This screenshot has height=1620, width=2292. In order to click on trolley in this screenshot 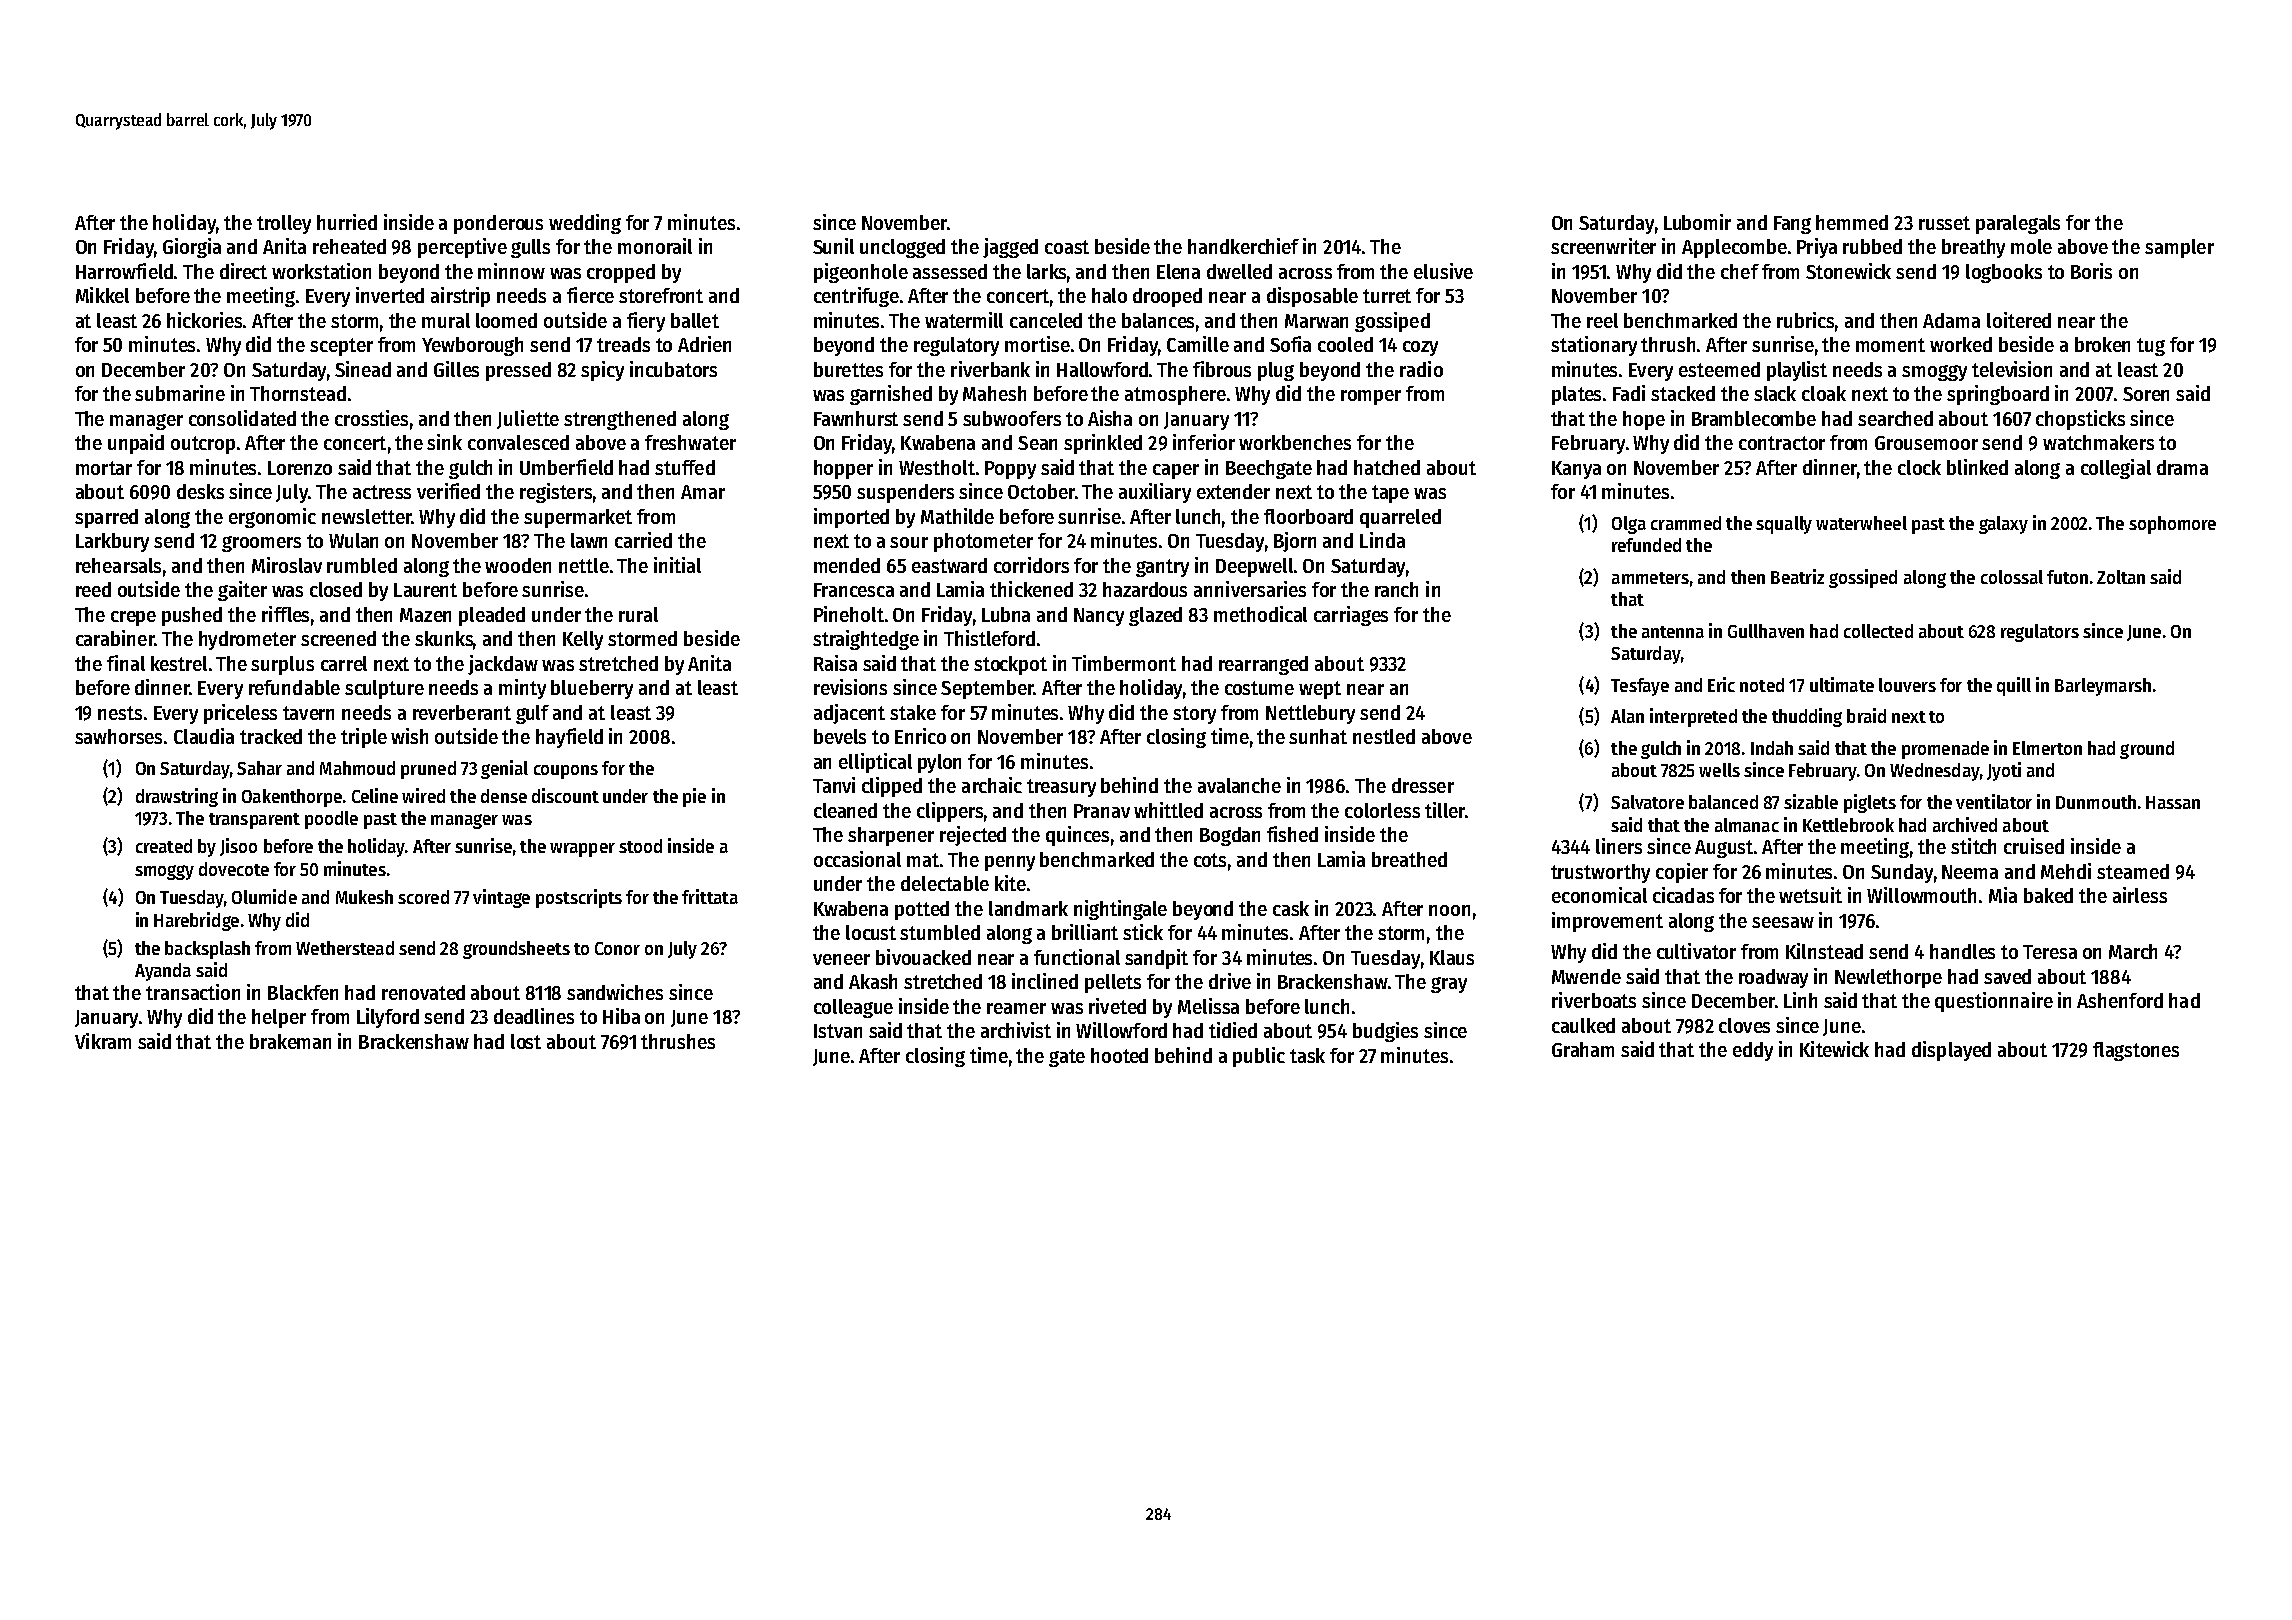, I will do `click(284, 224)`.
